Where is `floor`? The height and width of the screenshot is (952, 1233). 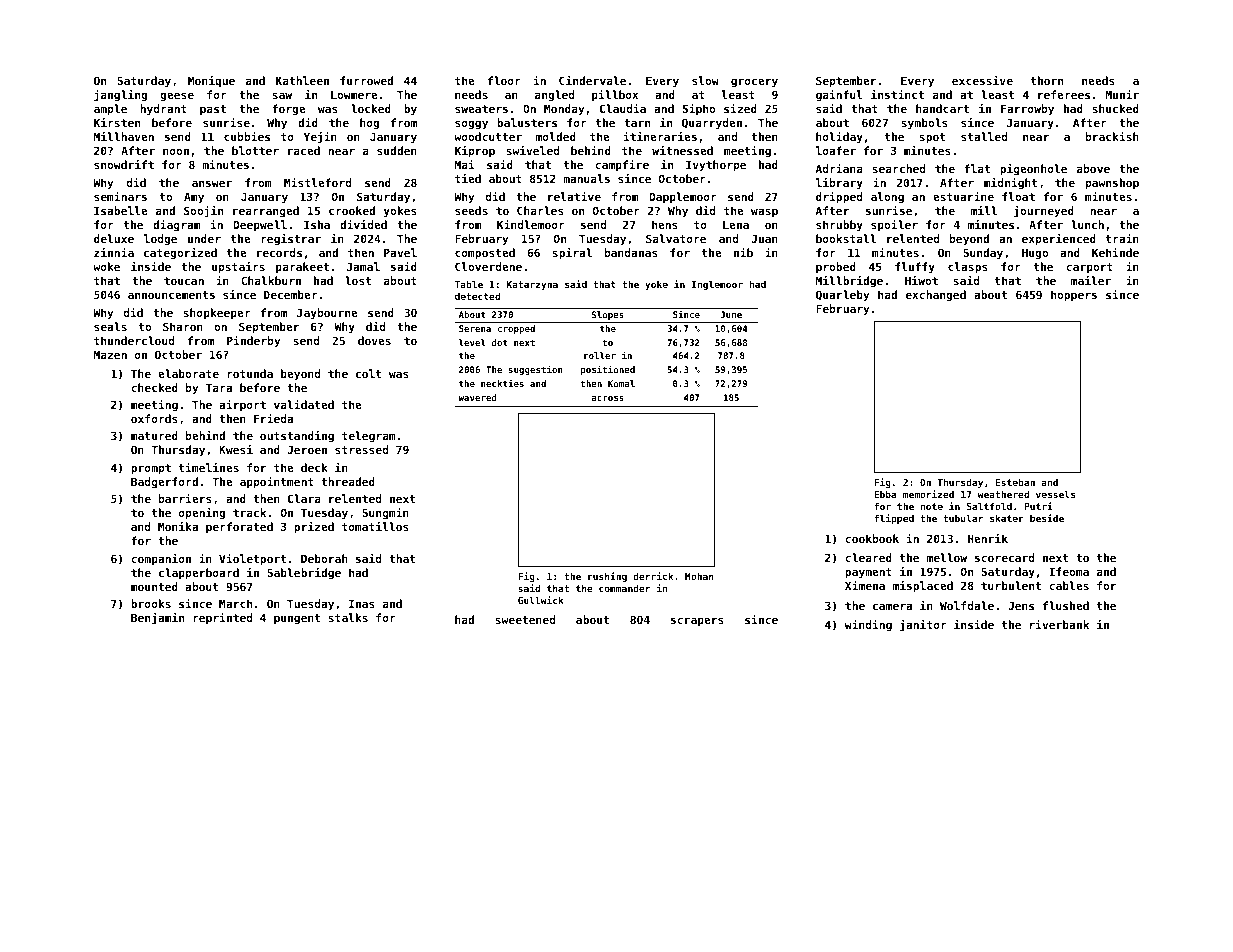
floor is located at coordinates (504, 80).
